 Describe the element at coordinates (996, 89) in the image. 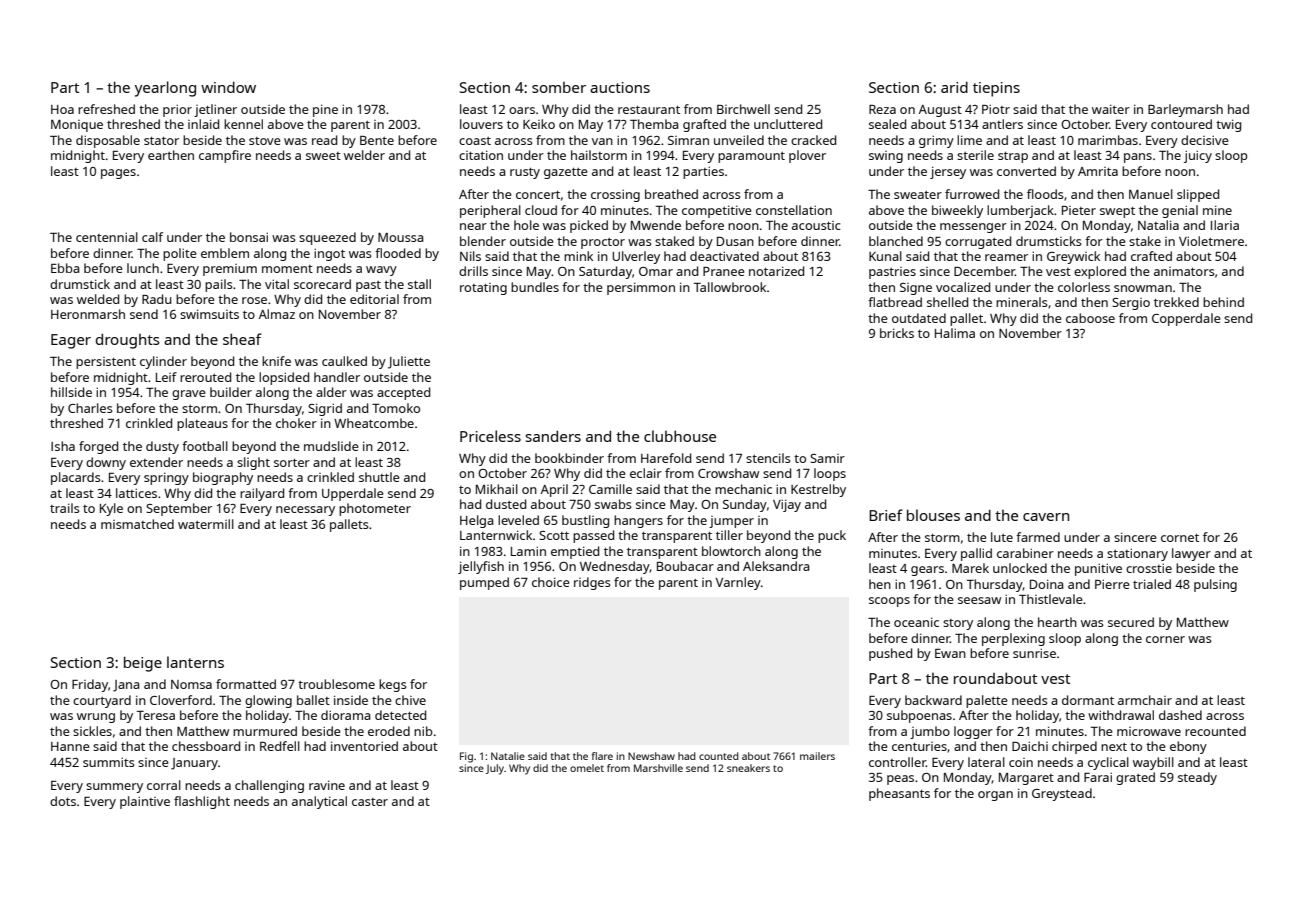

I see `tiepins` at that location.
